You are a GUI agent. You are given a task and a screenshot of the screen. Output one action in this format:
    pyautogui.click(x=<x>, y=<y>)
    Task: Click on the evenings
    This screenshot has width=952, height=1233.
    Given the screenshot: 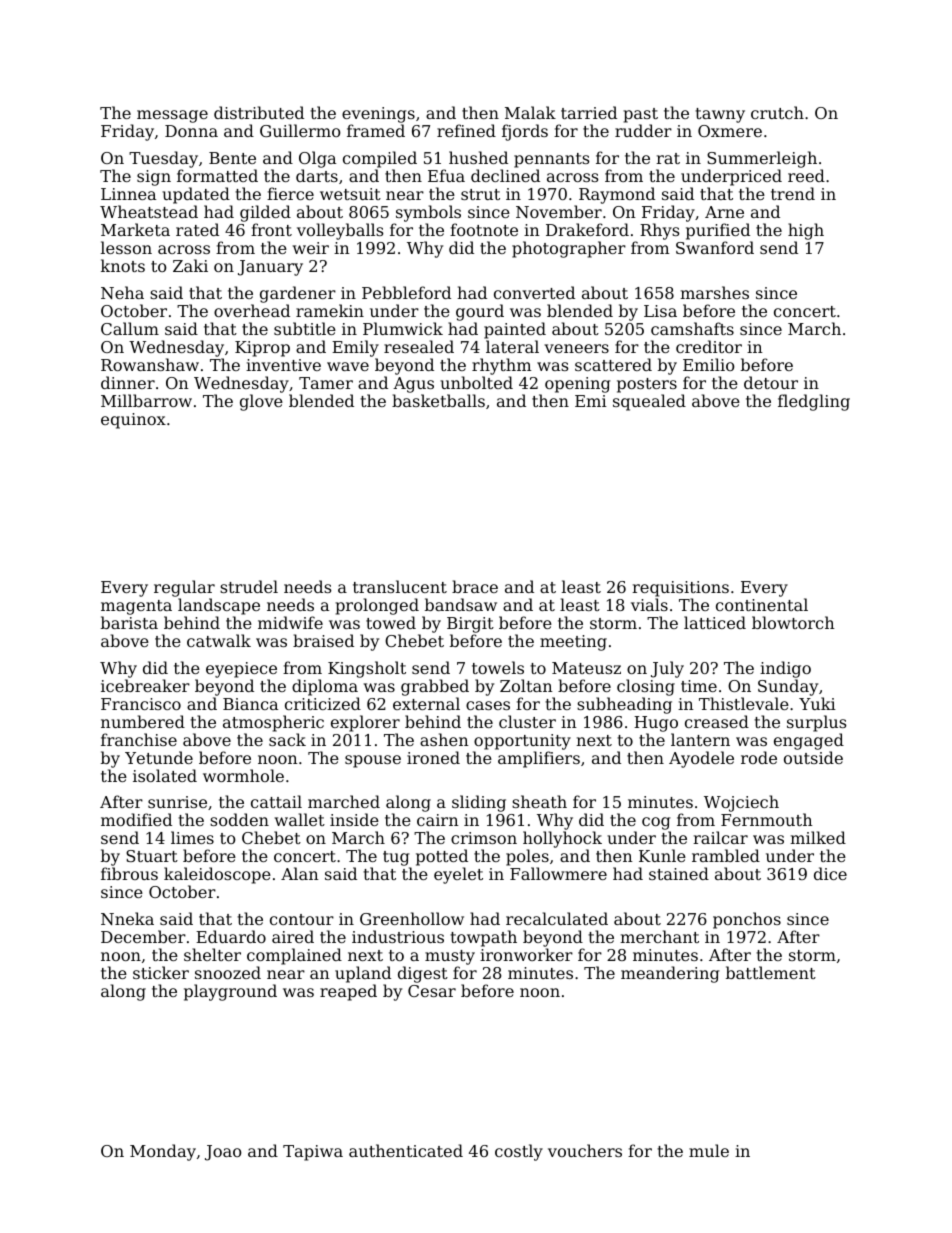 What is the action you would take?
    pyautogui.click(x=378, y=115)
